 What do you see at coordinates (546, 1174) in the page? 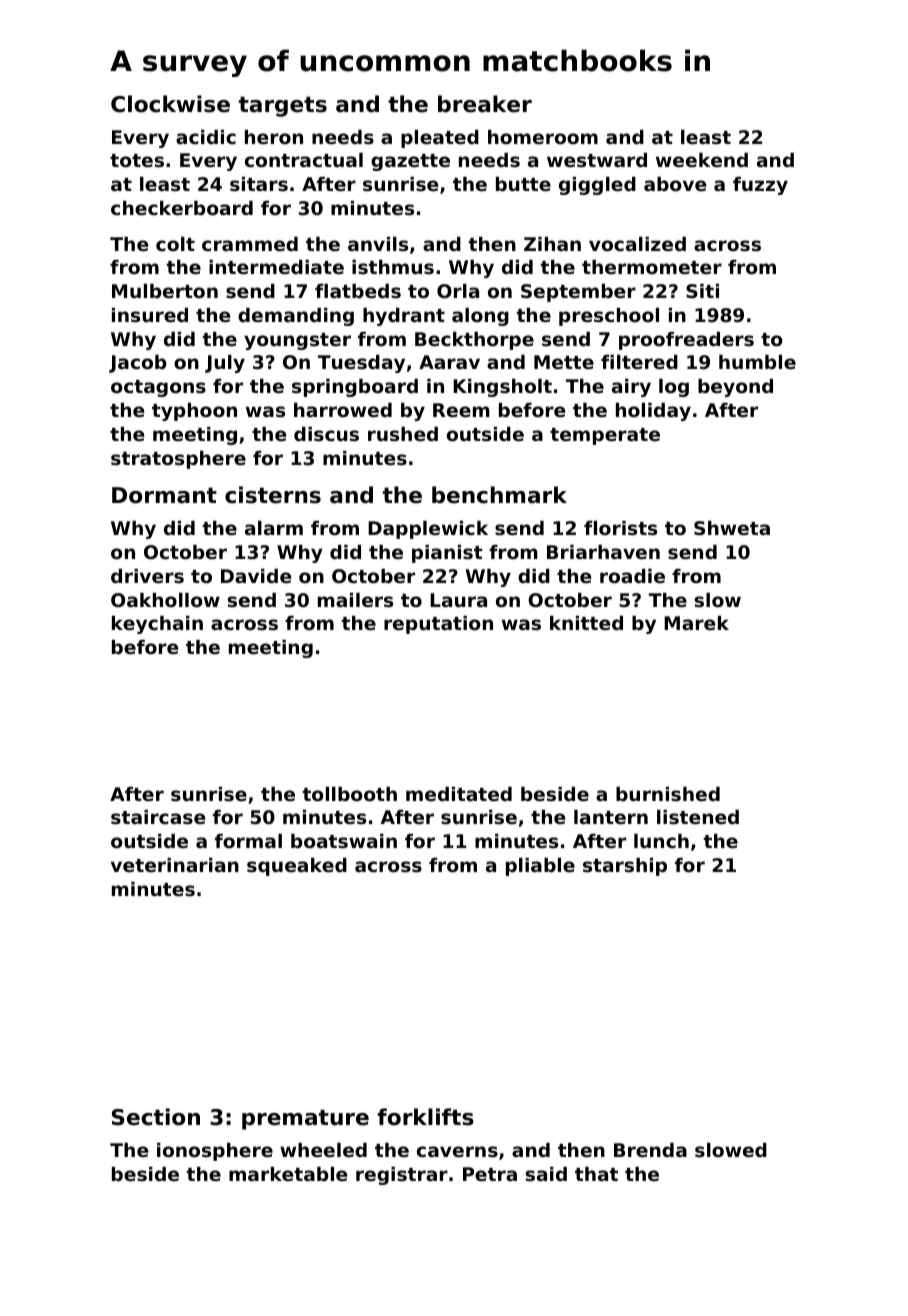
I see `said` at bounding box center [546, 1174].
